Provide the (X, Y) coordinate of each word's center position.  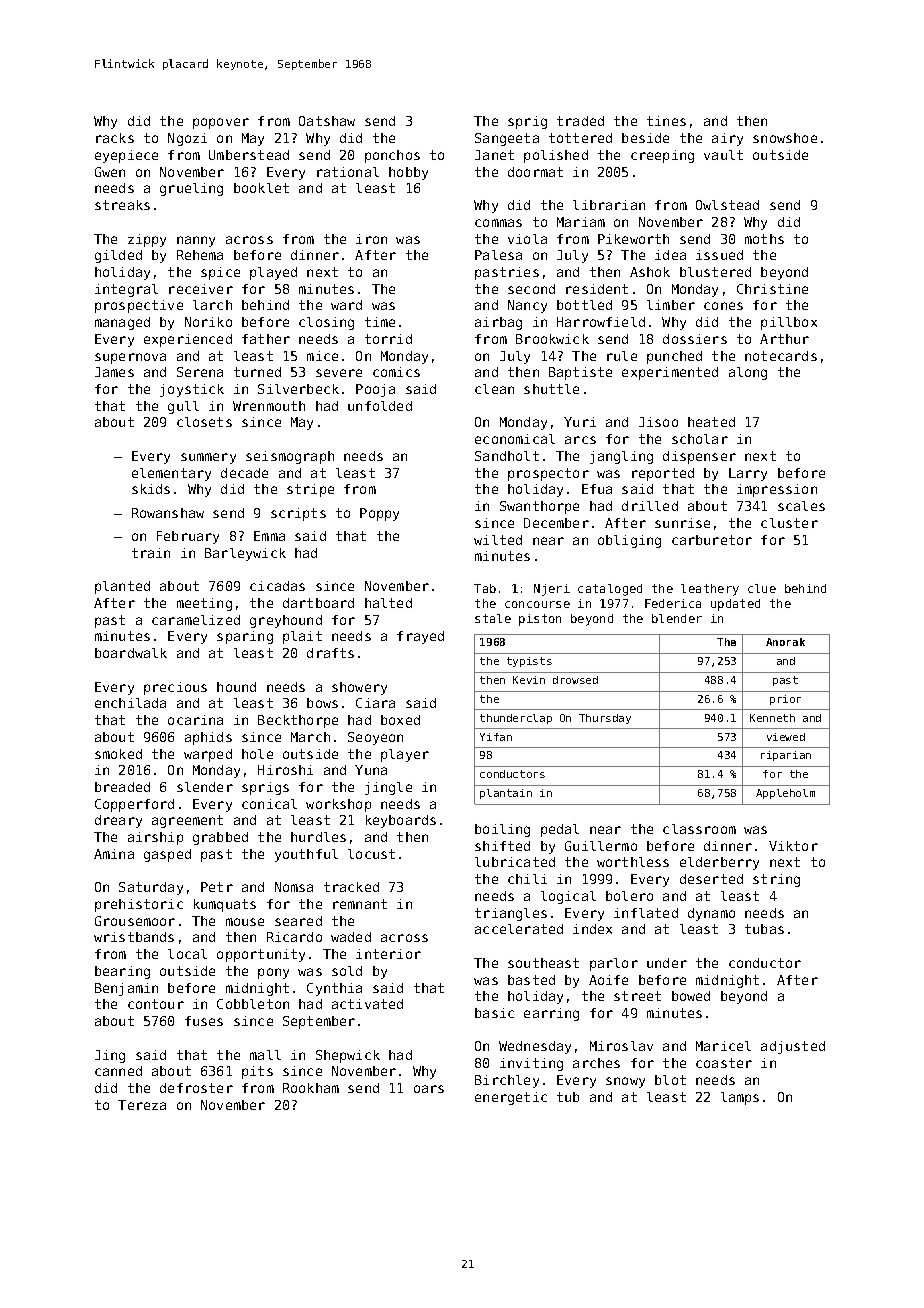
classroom (699, 829)
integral (126, 290)
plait (302, 637)
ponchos (392, 156)
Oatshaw (327, 121)
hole (257, 754)
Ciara (375, 703)
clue (762, 588)
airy (727, 139)
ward (346, 305)
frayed (420, 637)
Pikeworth (633, 239)
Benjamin (126, 989)
